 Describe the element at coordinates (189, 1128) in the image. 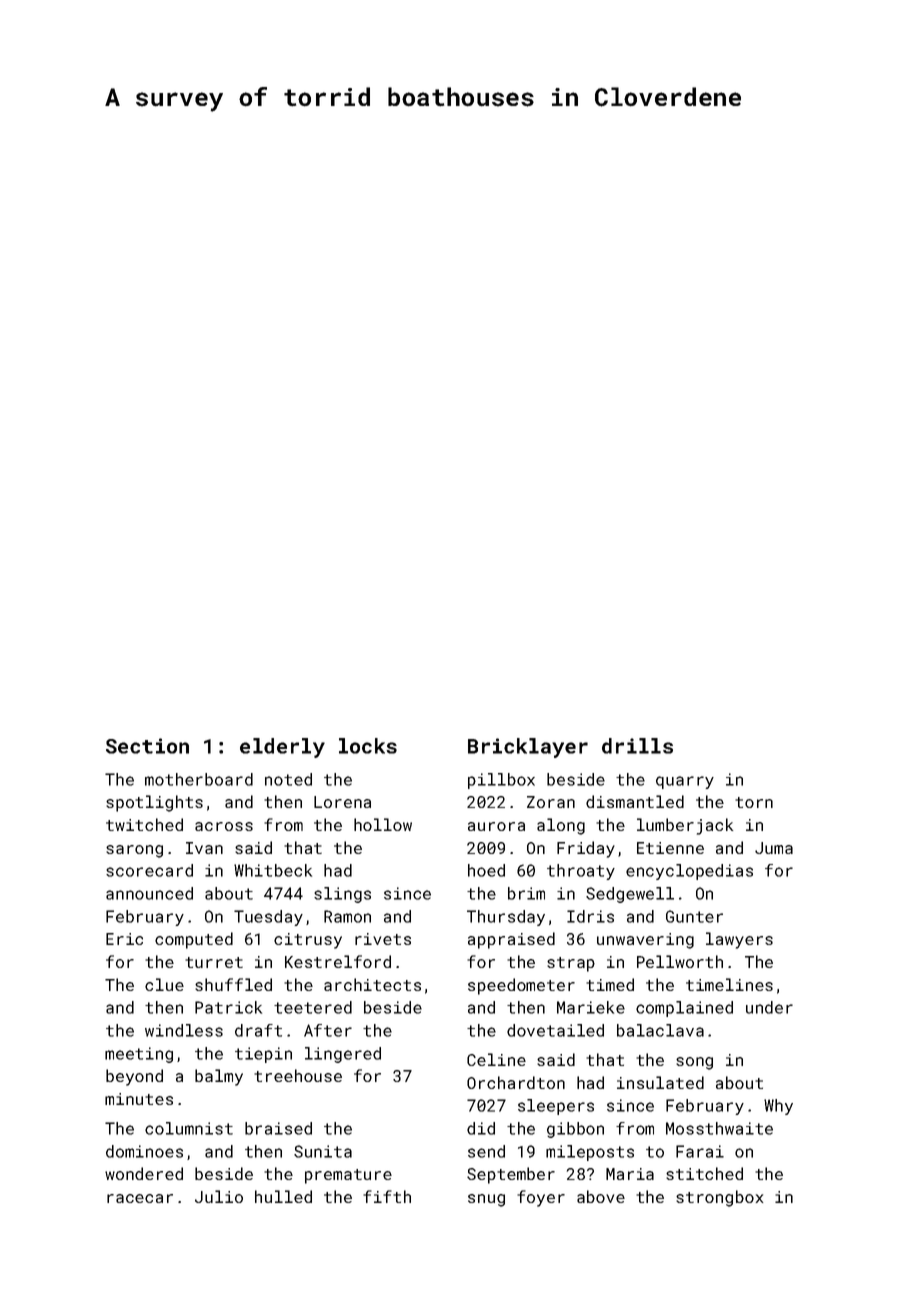

I see `columnist` at that location.
